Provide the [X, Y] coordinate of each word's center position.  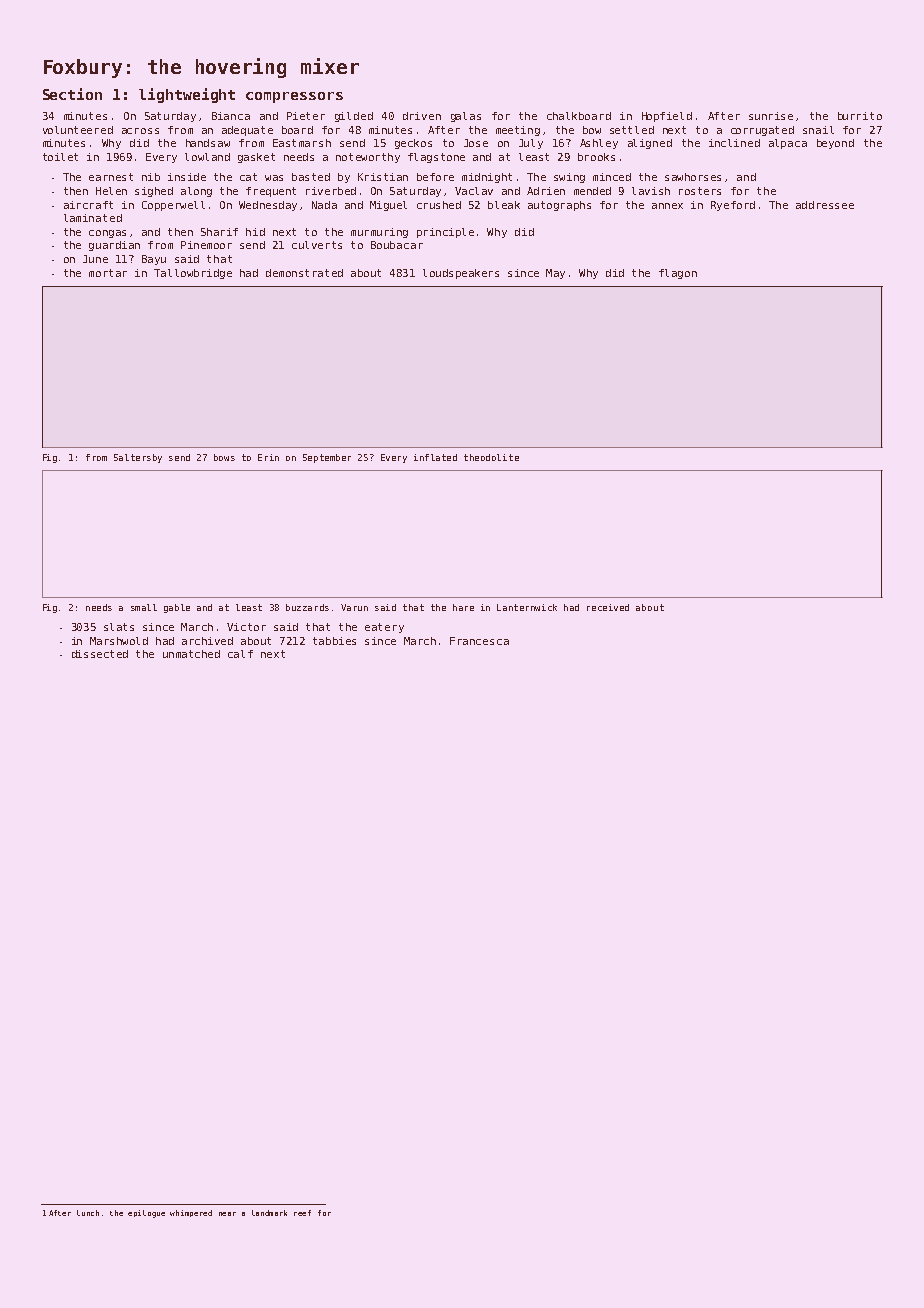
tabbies [334, 641]
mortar [108, 273]
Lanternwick [527, 607]
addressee [825, 205]
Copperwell [173, 206]
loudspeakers [461, 274]
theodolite [491, 457]
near [227, 1214]
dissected [100, 654]
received [608, 607]
